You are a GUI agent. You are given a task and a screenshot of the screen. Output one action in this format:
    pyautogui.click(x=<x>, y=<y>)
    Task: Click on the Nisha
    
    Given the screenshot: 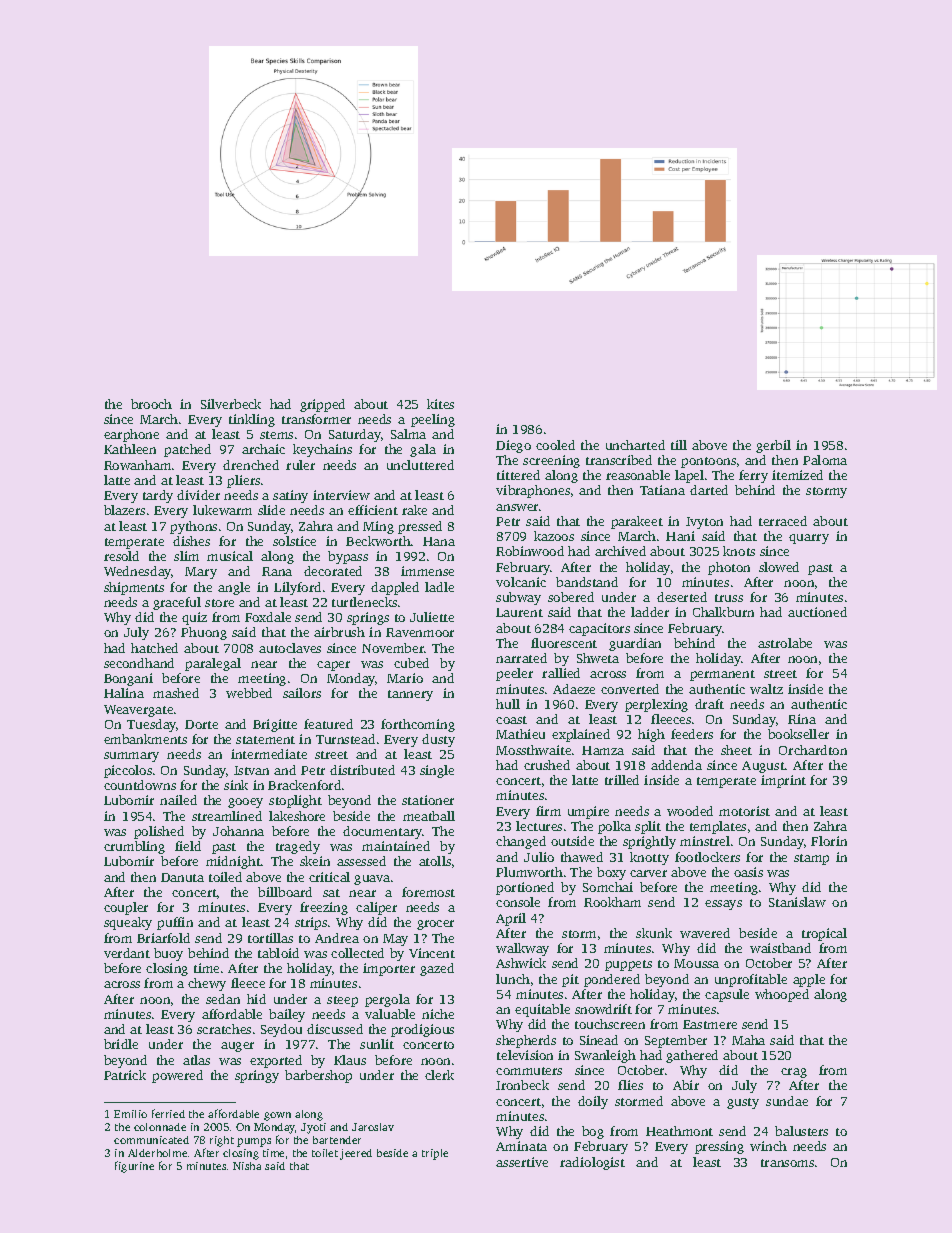 What is the action you would take?
    pyautogui.click(x=247, y=1166)
